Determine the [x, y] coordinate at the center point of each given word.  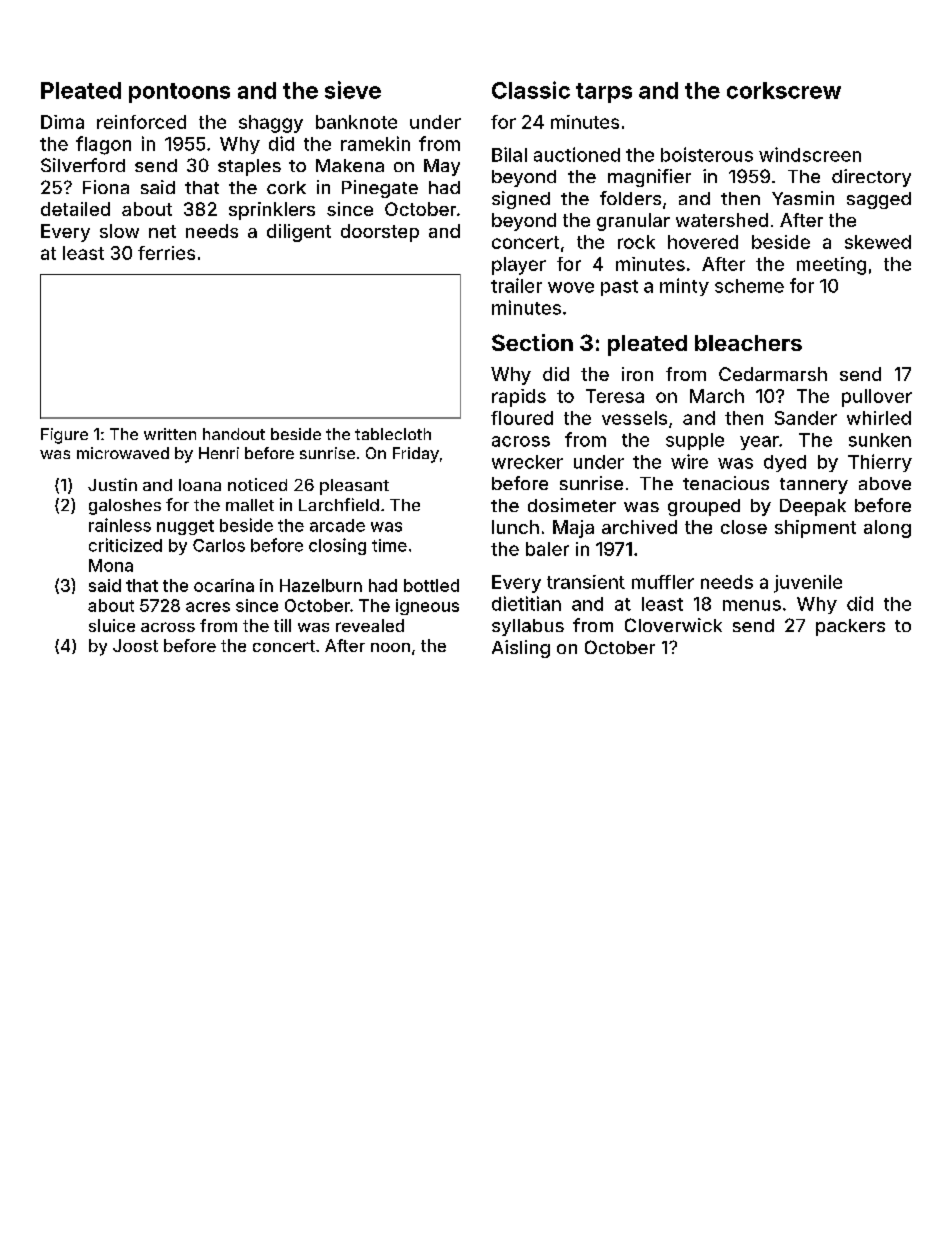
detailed [75, 209]
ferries [166, 253]
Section [532, 342]
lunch [515, 527]
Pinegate [380, 189]
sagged [879, 200]
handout [234, 434]
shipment [815, 529]
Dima [62, 122]
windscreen [810, 154]
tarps [604, 93]
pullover [877, 398]
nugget [185, 527]
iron [637, 374]
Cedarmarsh [773, 374]
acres [208, 607]
